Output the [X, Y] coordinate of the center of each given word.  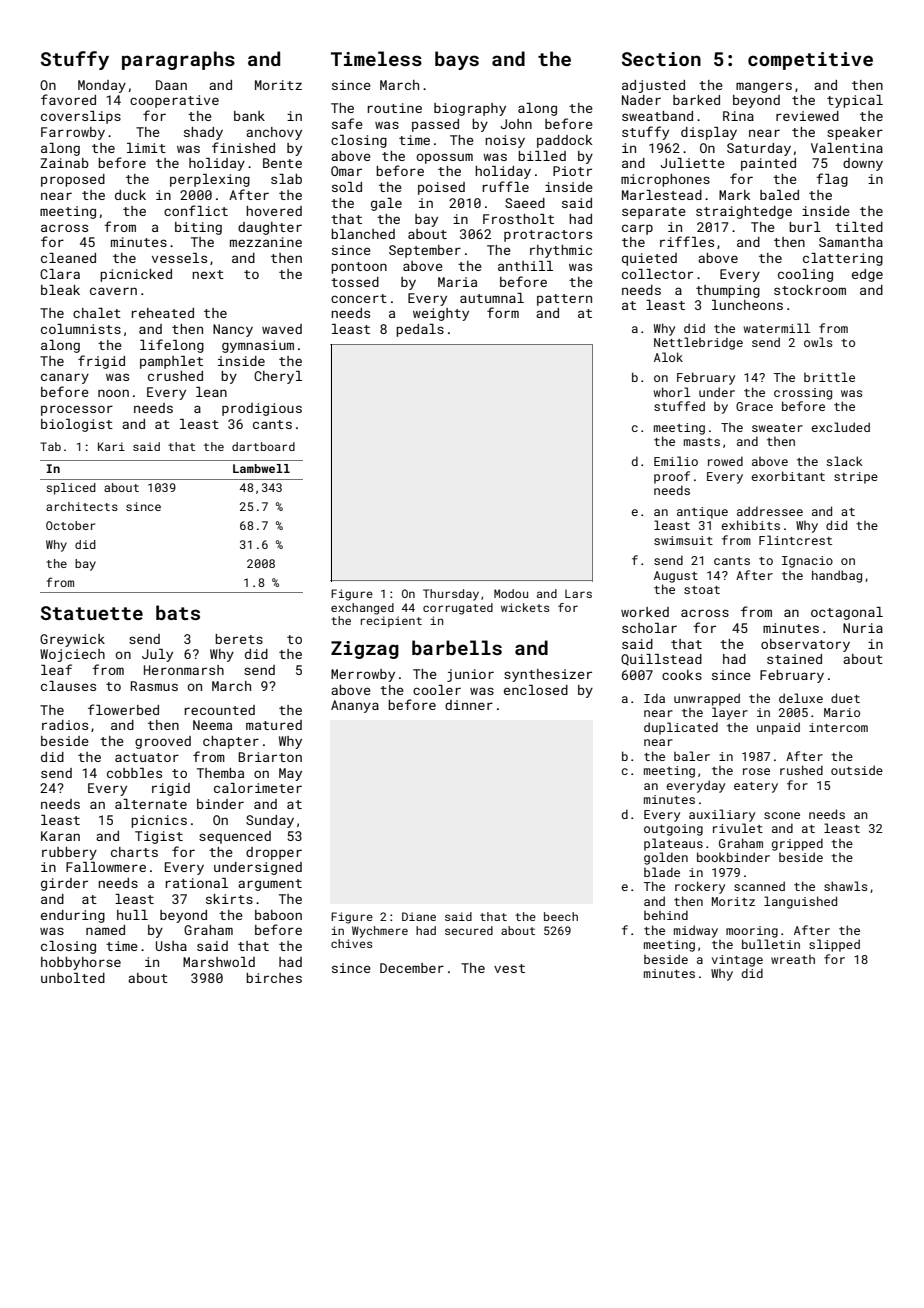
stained [794, 659]
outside [857, 770]
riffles [687, 241]
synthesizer [548, 675]
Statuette [92, 613]
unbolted [73, 978]
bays [457, 60]
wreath [793, 959]
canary [65, 378]
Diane [419, 916]
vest [509, 968]
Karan [60, 836]
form [503, 312]
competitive [810, 61]
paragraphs [178, 60]
